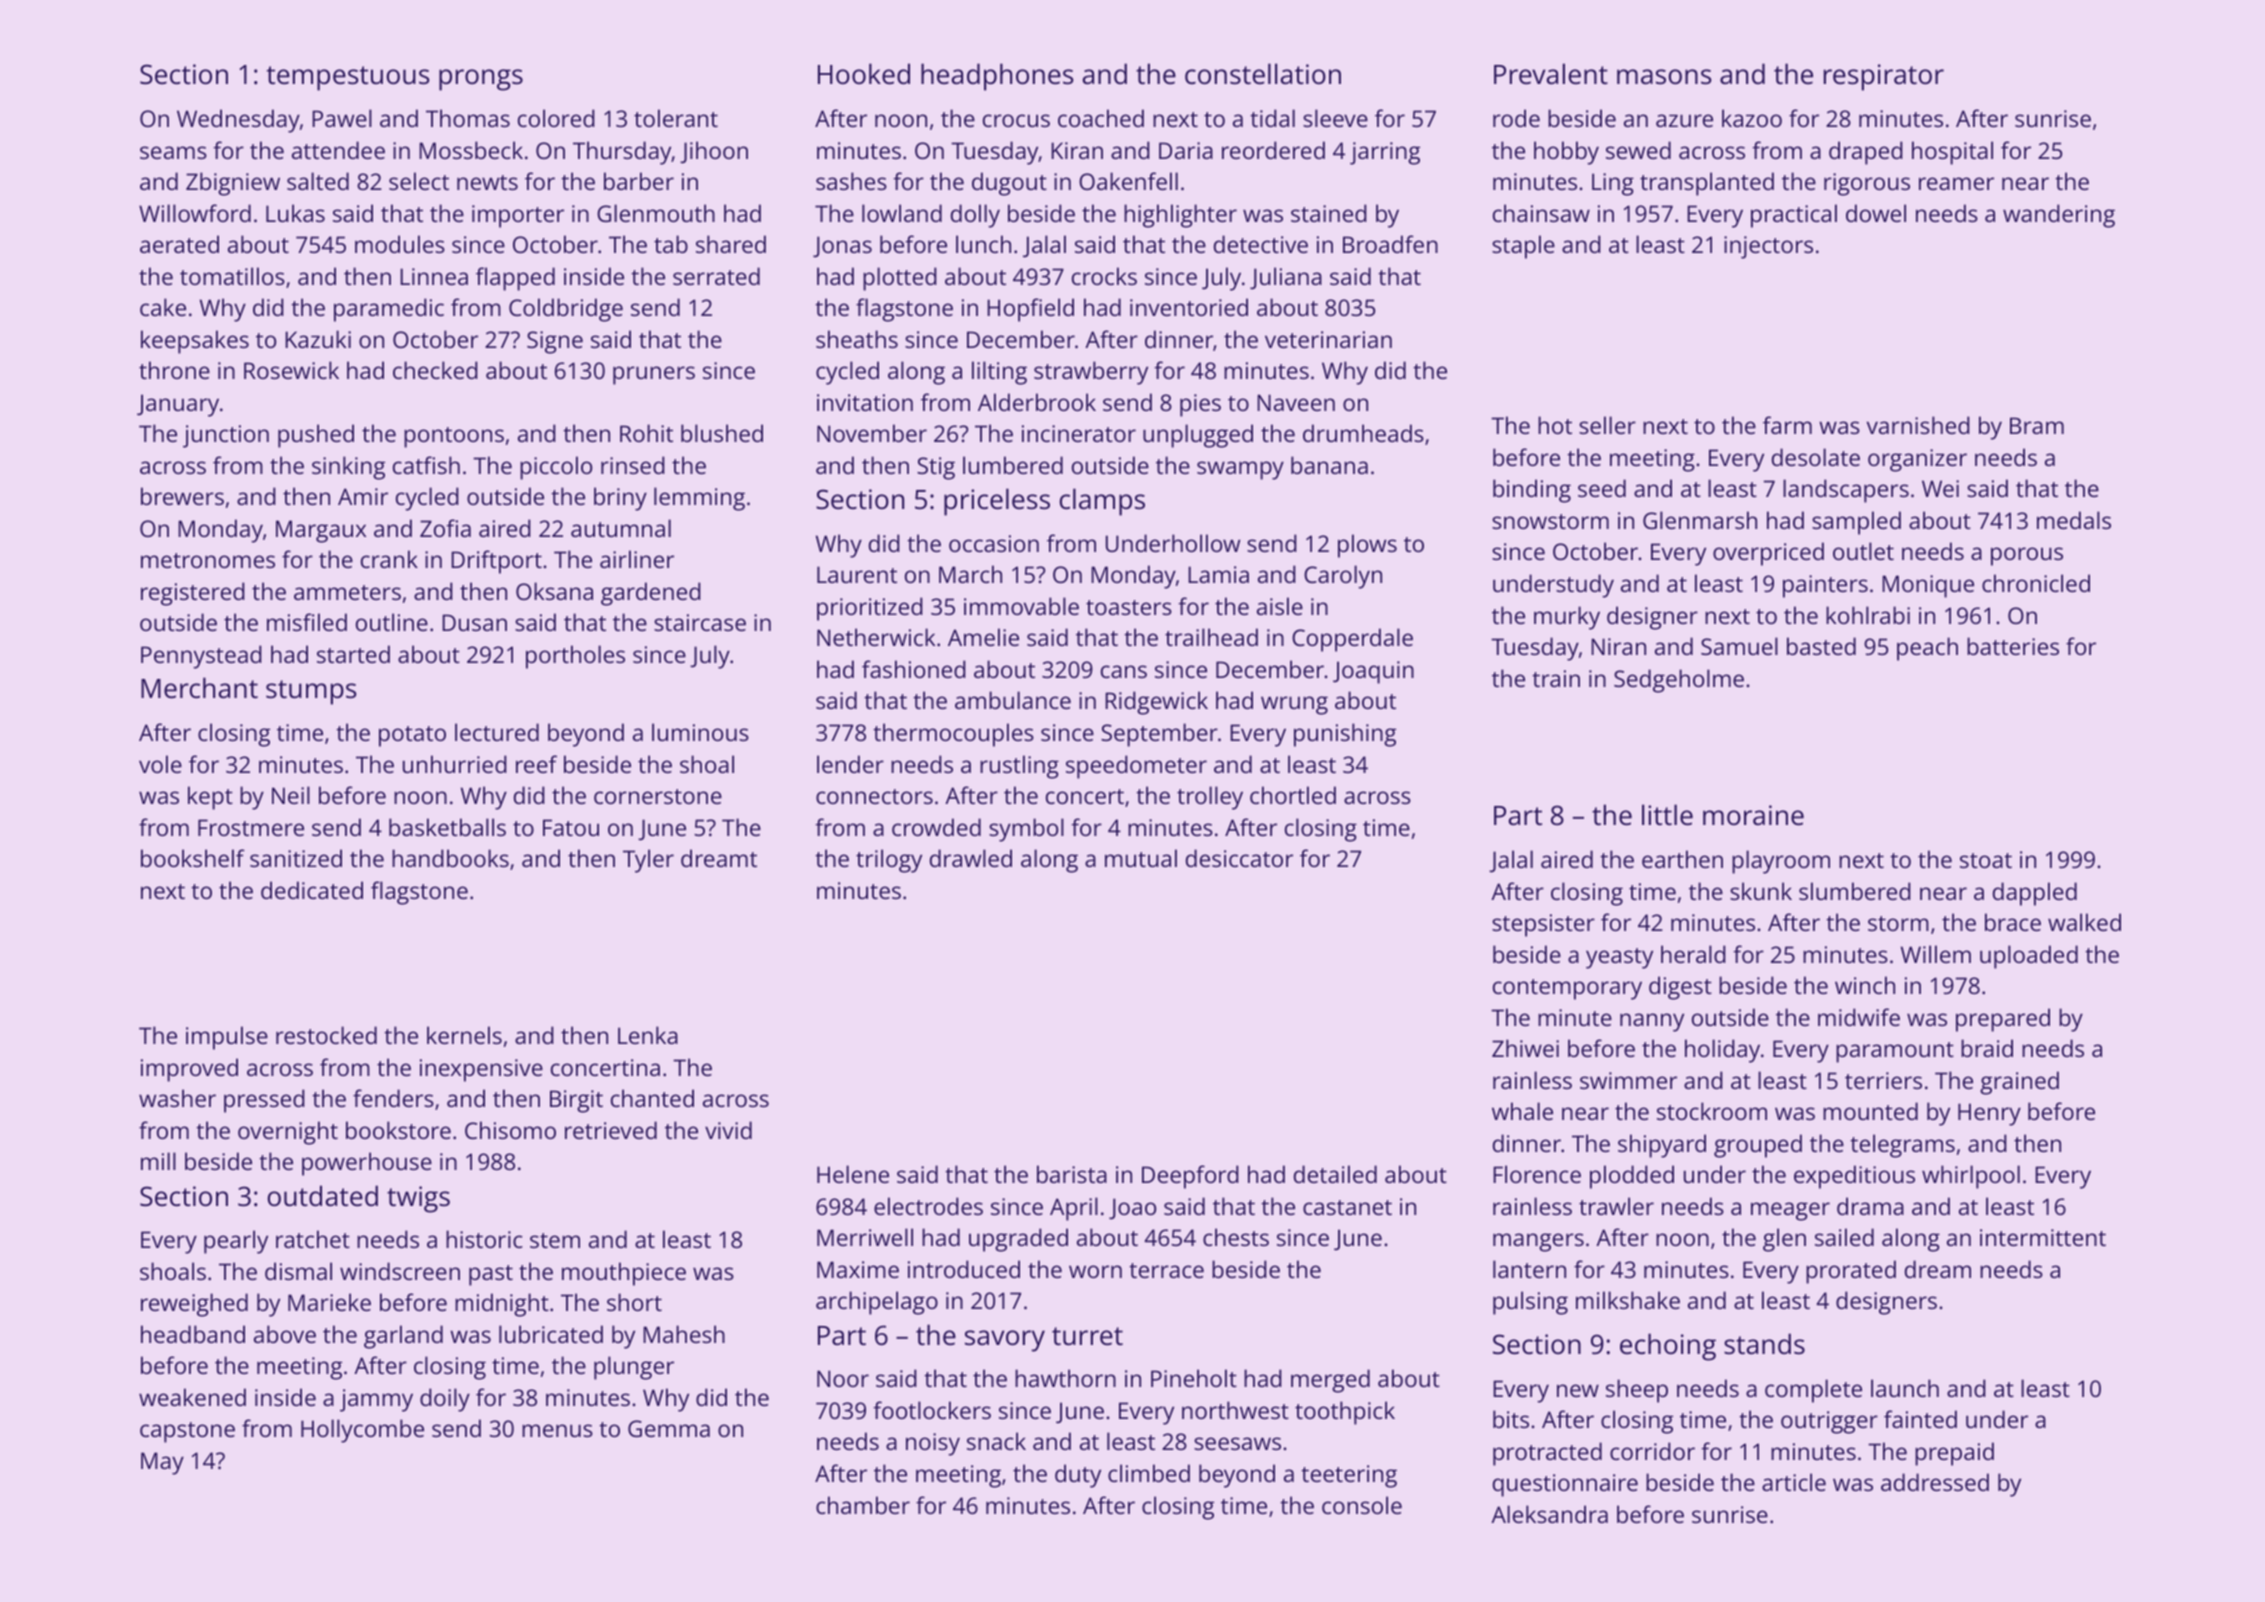 The height and width of the screenshot is (1602, 2265). I want to click on drumheads, so click(1363, 433).
